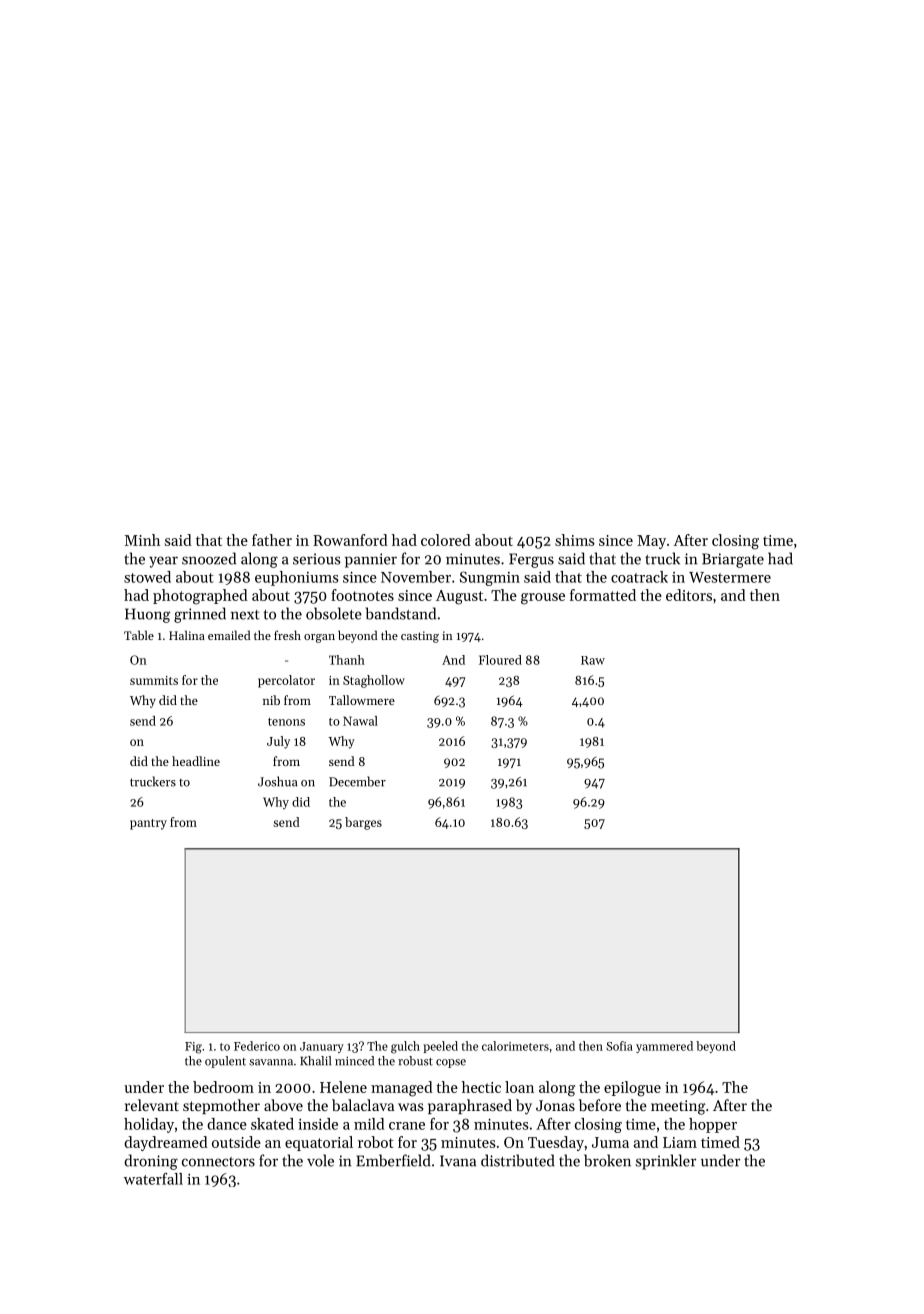 This screenshot has height=1314, width=924. Describe the element at coordinates (257, 1046) in the screenshot. I see `Federico` at that location.
